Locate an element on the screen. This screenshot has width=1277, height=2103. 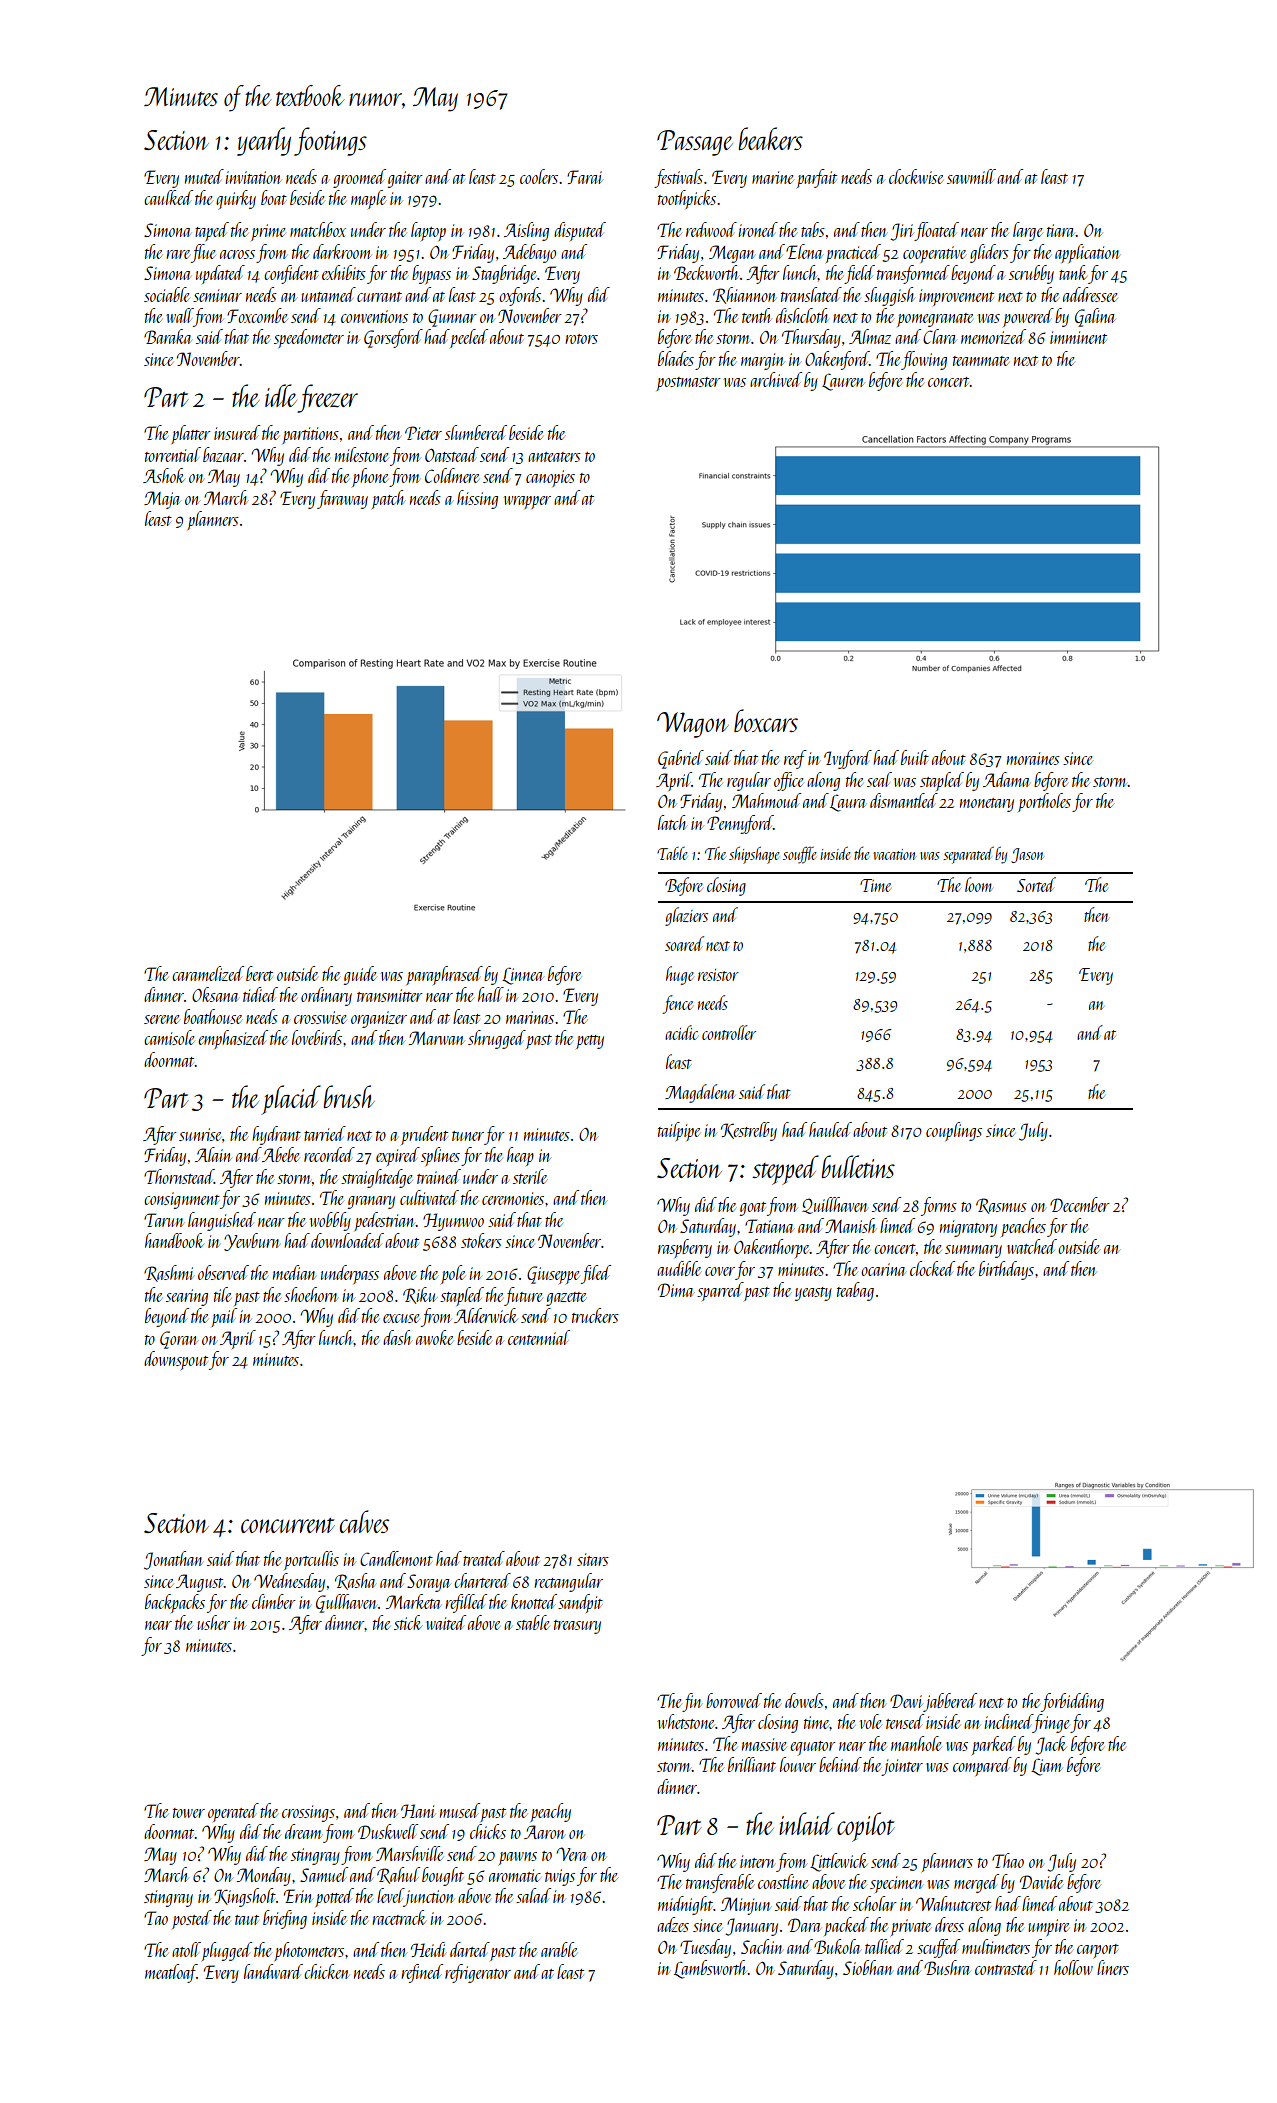
forbidding is located at coordinates (1072, 1702).
